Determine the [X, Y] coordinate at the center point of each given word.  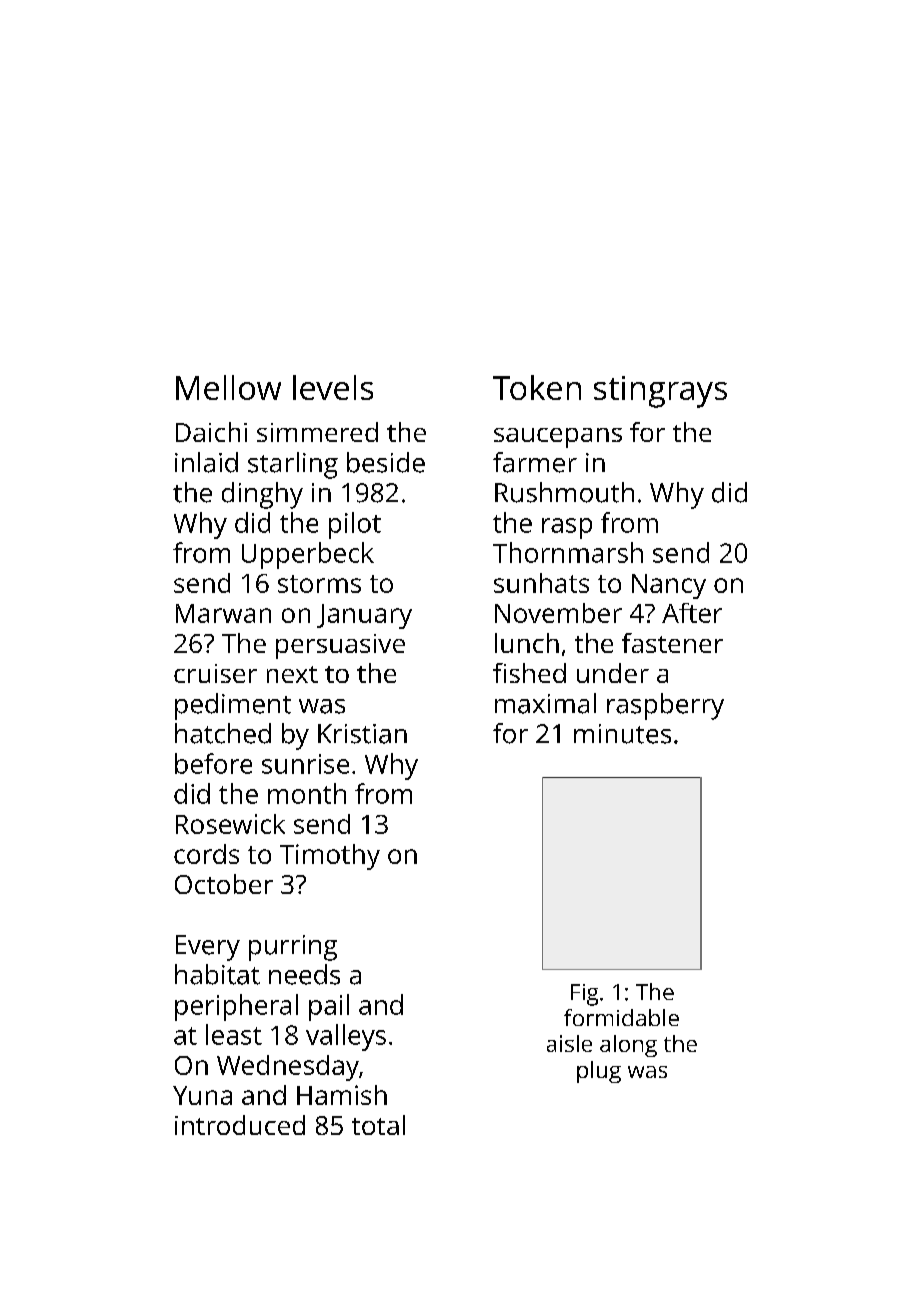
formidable [621, 1017]
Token [537, 387]
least [234, 1034]
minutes [622, 734]
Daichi [211, 432]
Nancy [669, 586]
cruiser [215, 673]
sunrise [305, 764]
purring [293, 948]
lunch [527, 643]
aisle [569, 1043]
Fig [584, 995]
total [378, 1125]
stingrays [660, 392]
